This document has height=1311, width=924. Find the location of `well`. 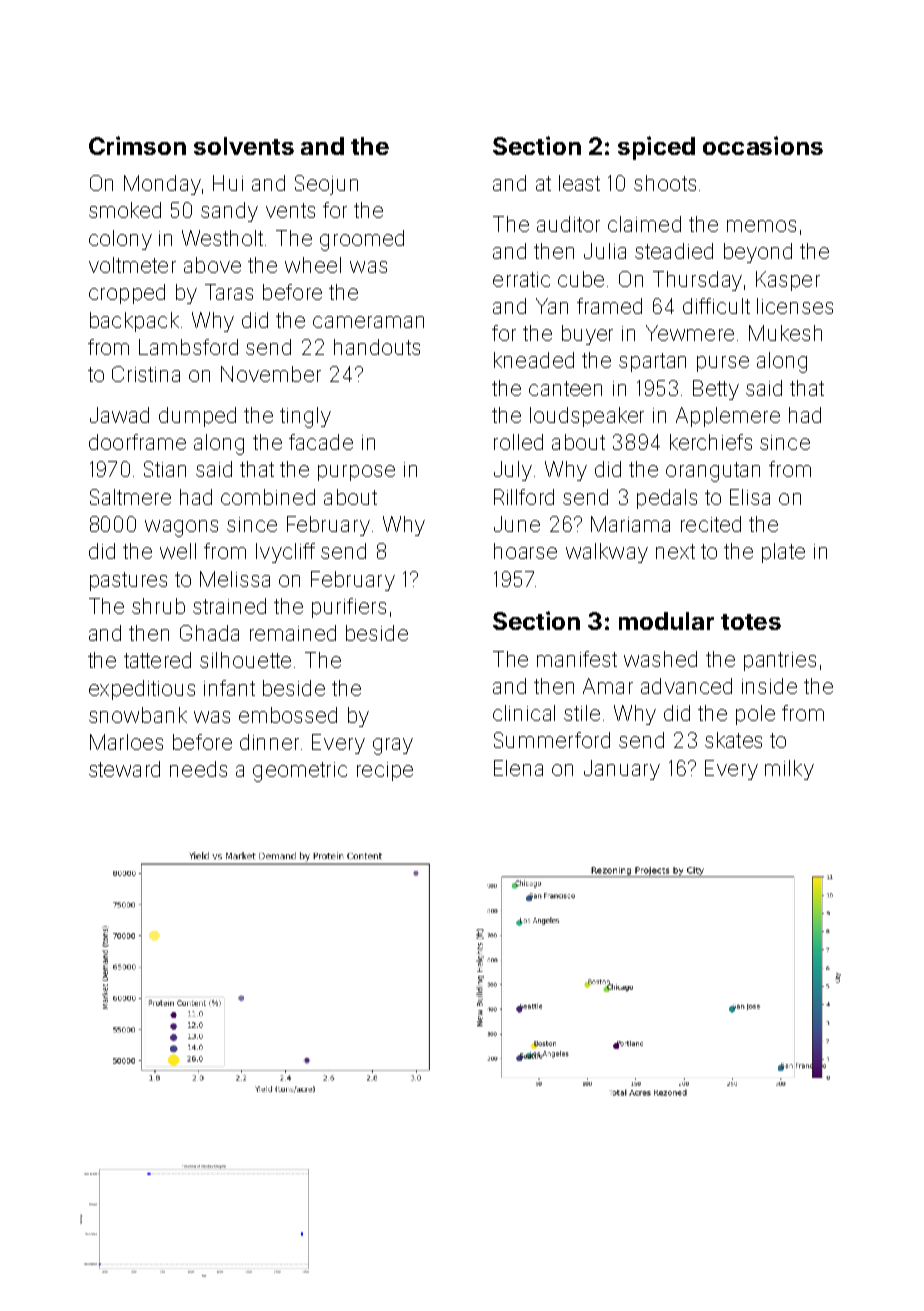

well is located at coordinates (178, 551).
